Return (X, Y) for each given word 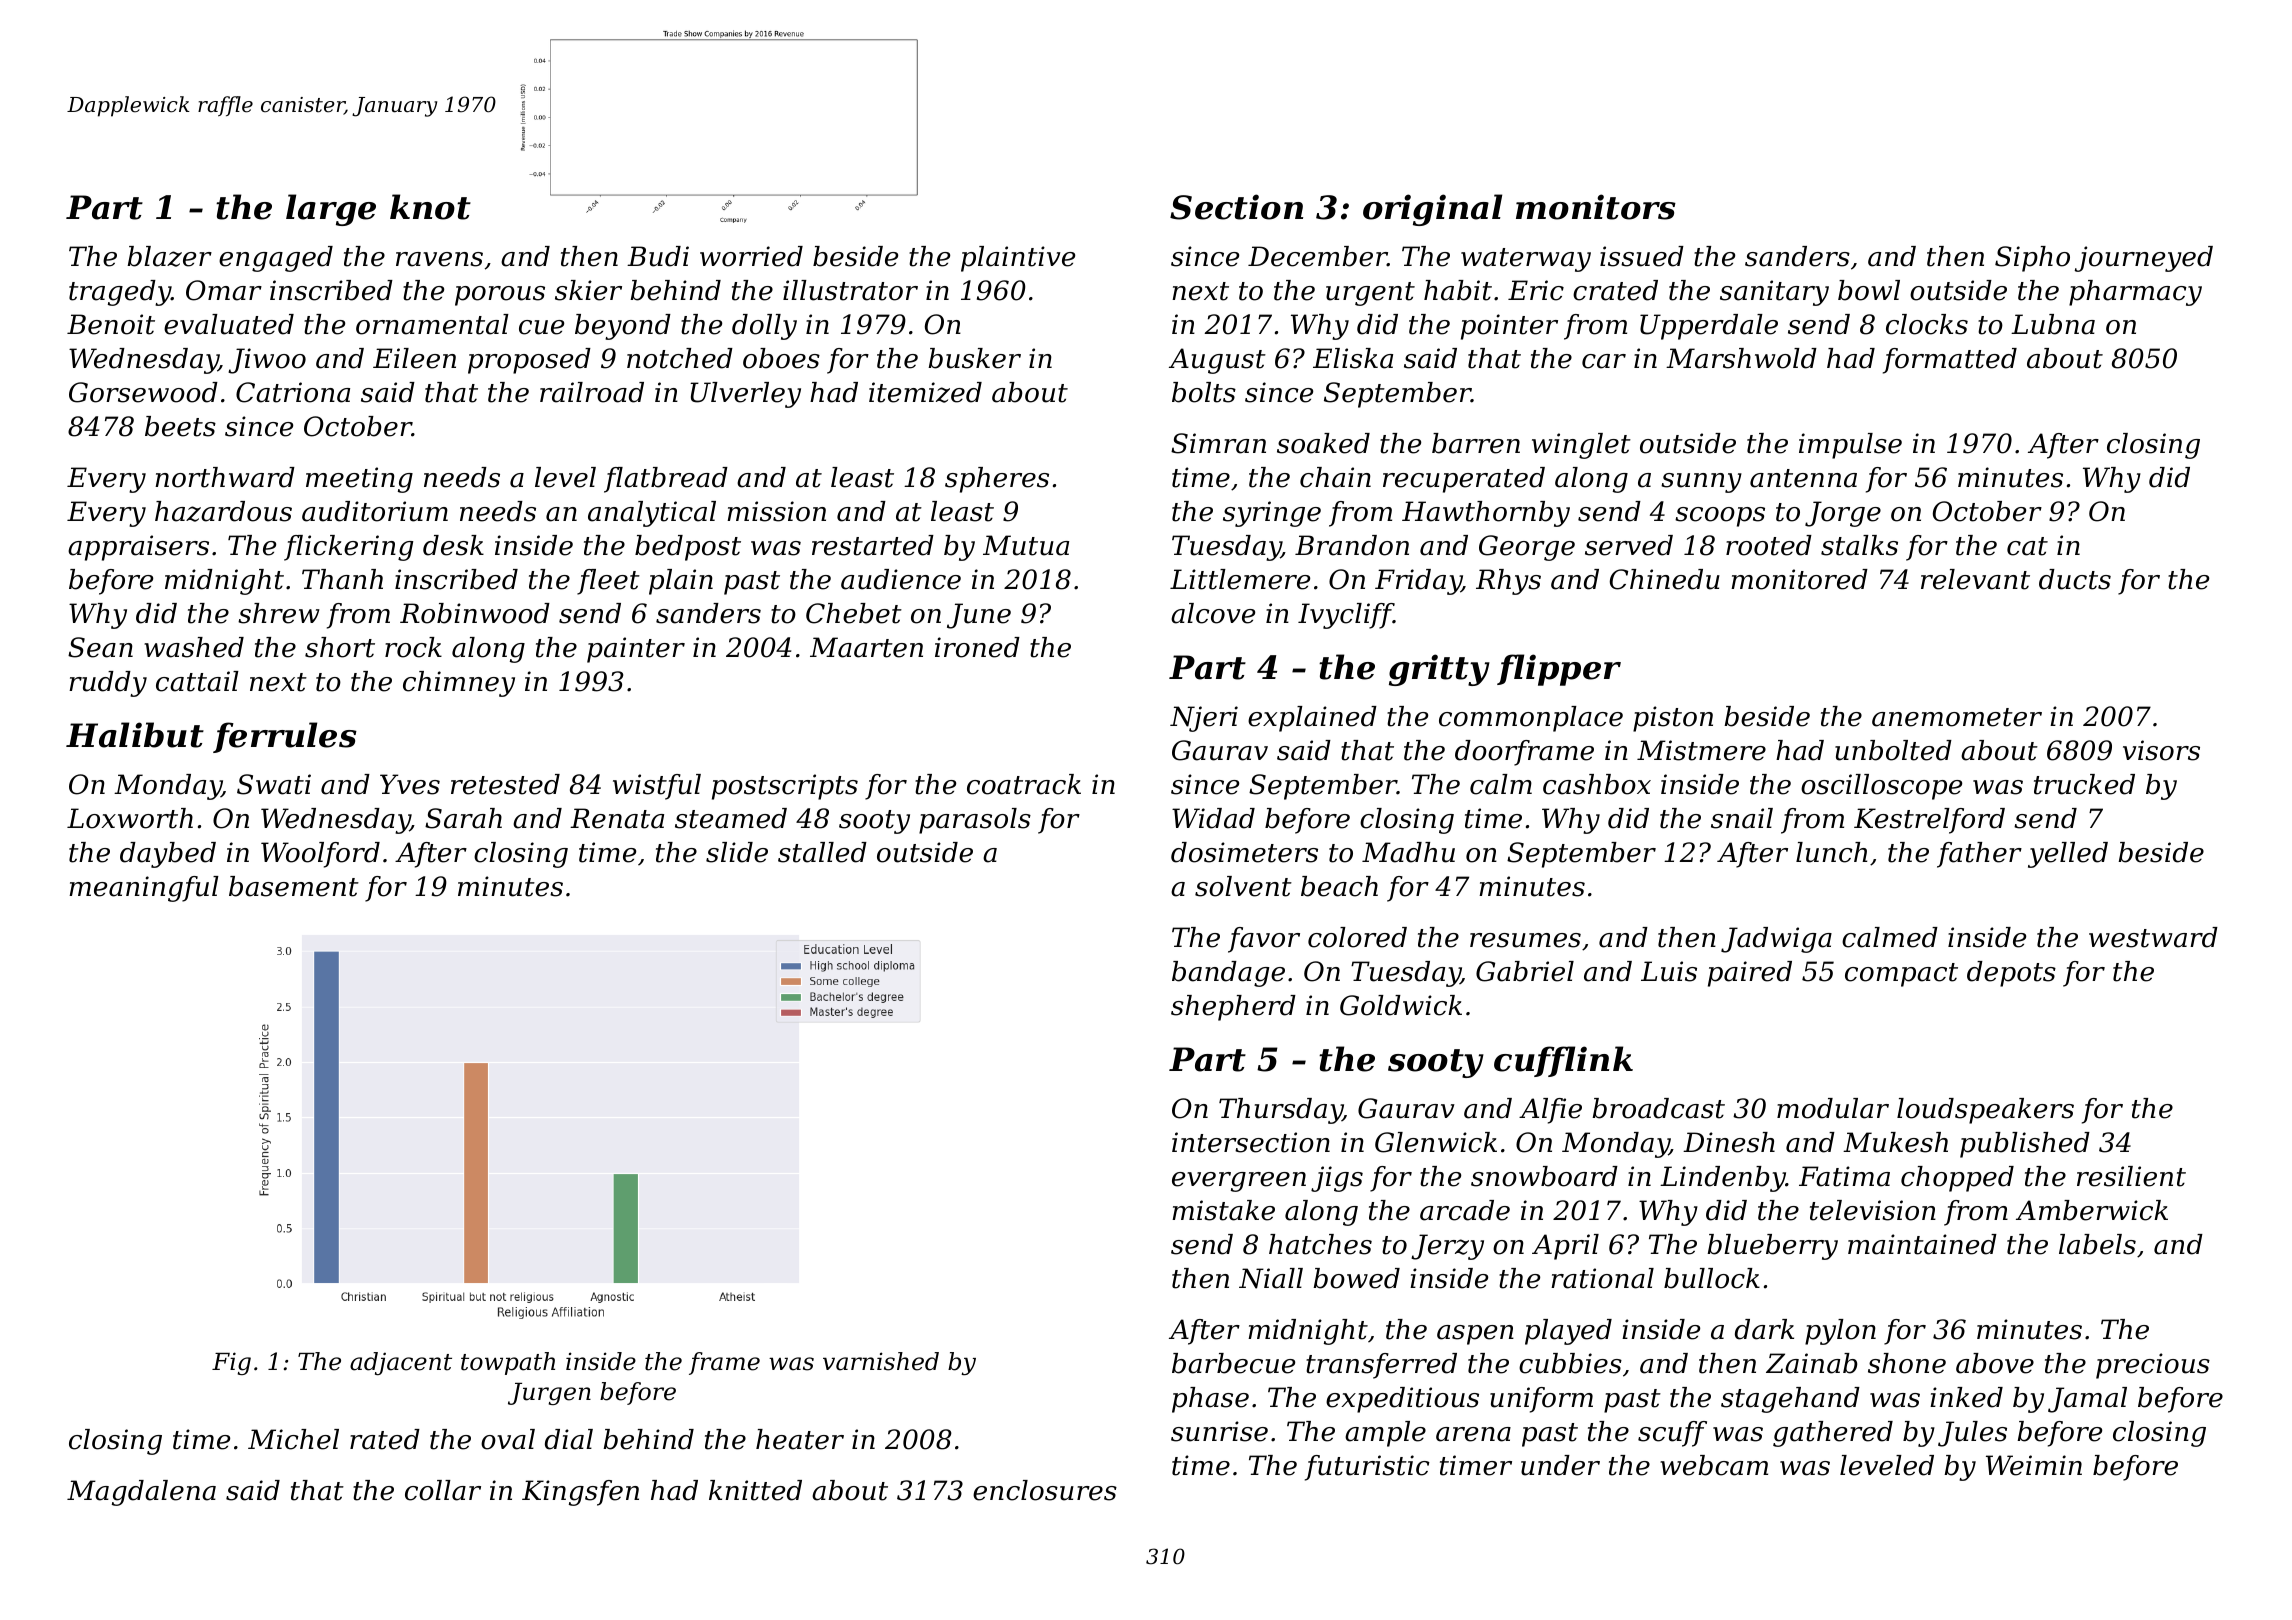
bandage (1228, 974)
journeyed (2144, 259)
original (1432, 210)
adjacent (401, 1363)
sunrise (1219, 1431)
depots (2011, 974)
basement (294, 886)
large (331, 210)
